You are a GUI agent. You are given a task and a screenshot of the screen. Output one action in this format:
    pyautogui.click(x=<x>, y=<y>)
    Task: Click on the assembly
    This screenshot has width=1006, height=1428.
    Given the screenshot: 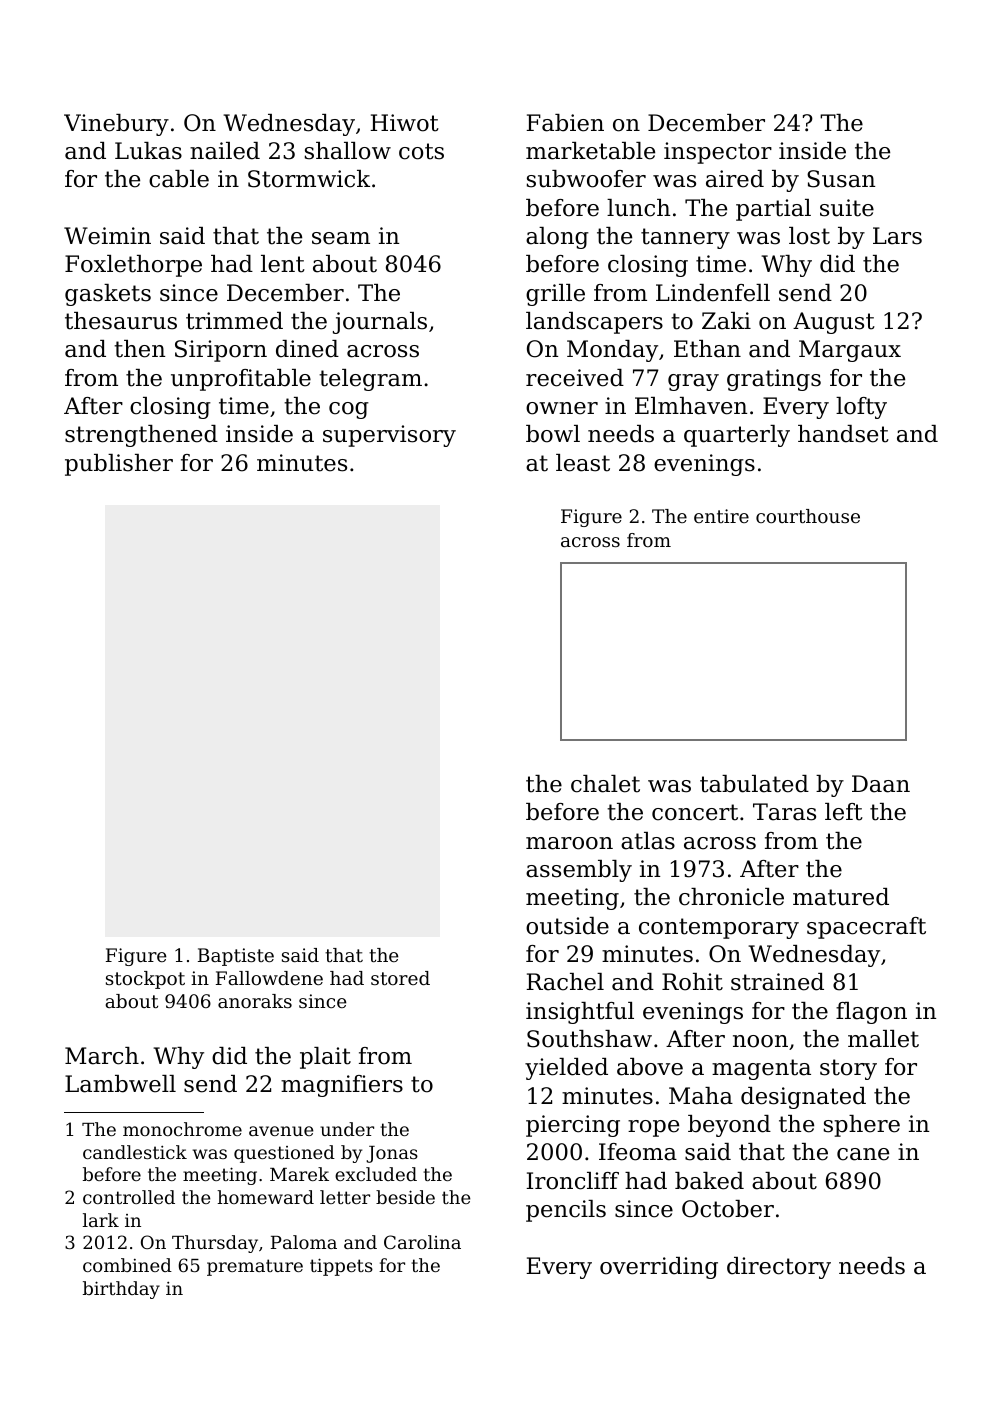 What is the action you would take?
    pyautogui.click(x=579, y=871)
